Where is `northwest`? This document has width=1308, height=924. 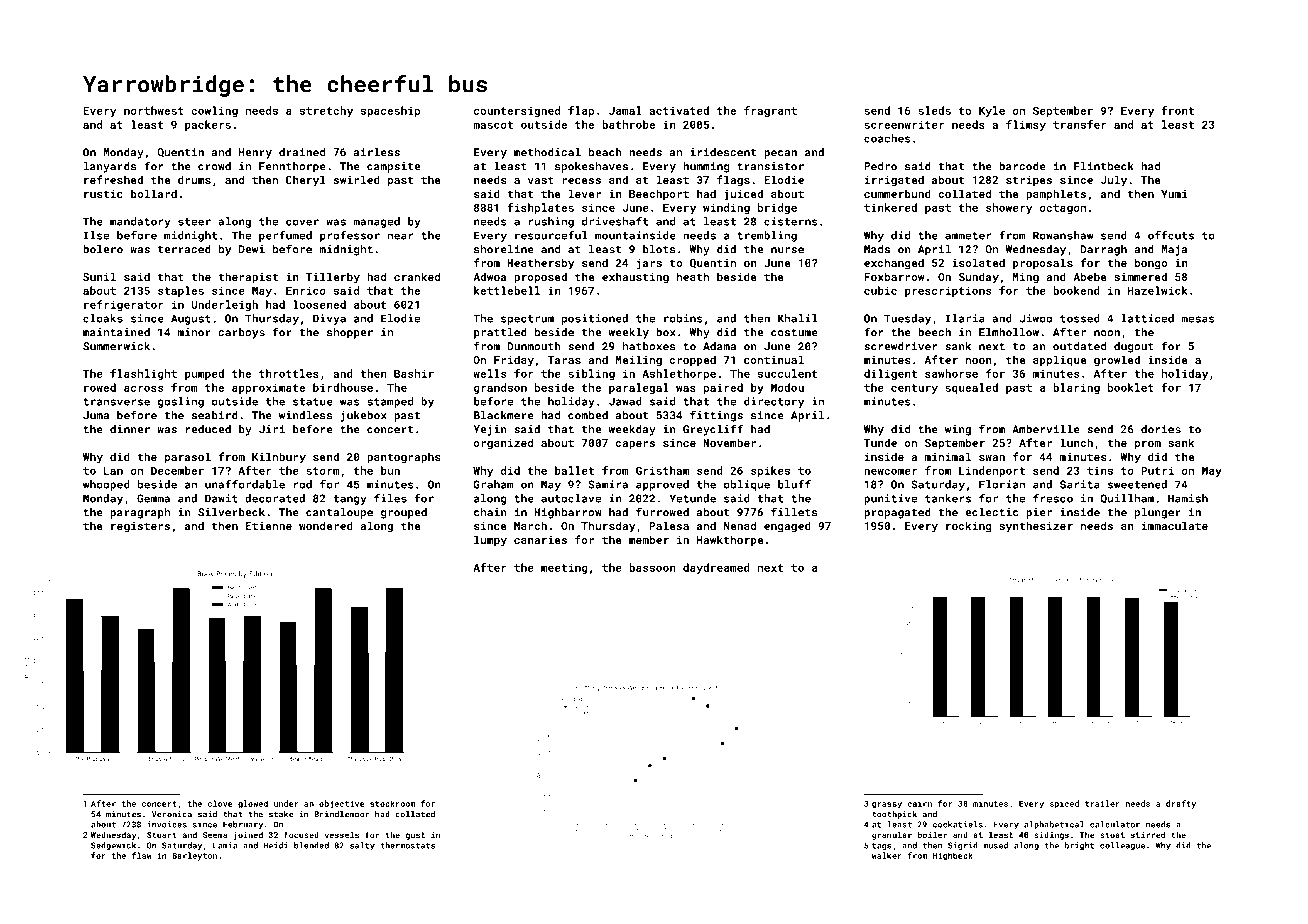
northwest is located at coordinates (154, 110).
